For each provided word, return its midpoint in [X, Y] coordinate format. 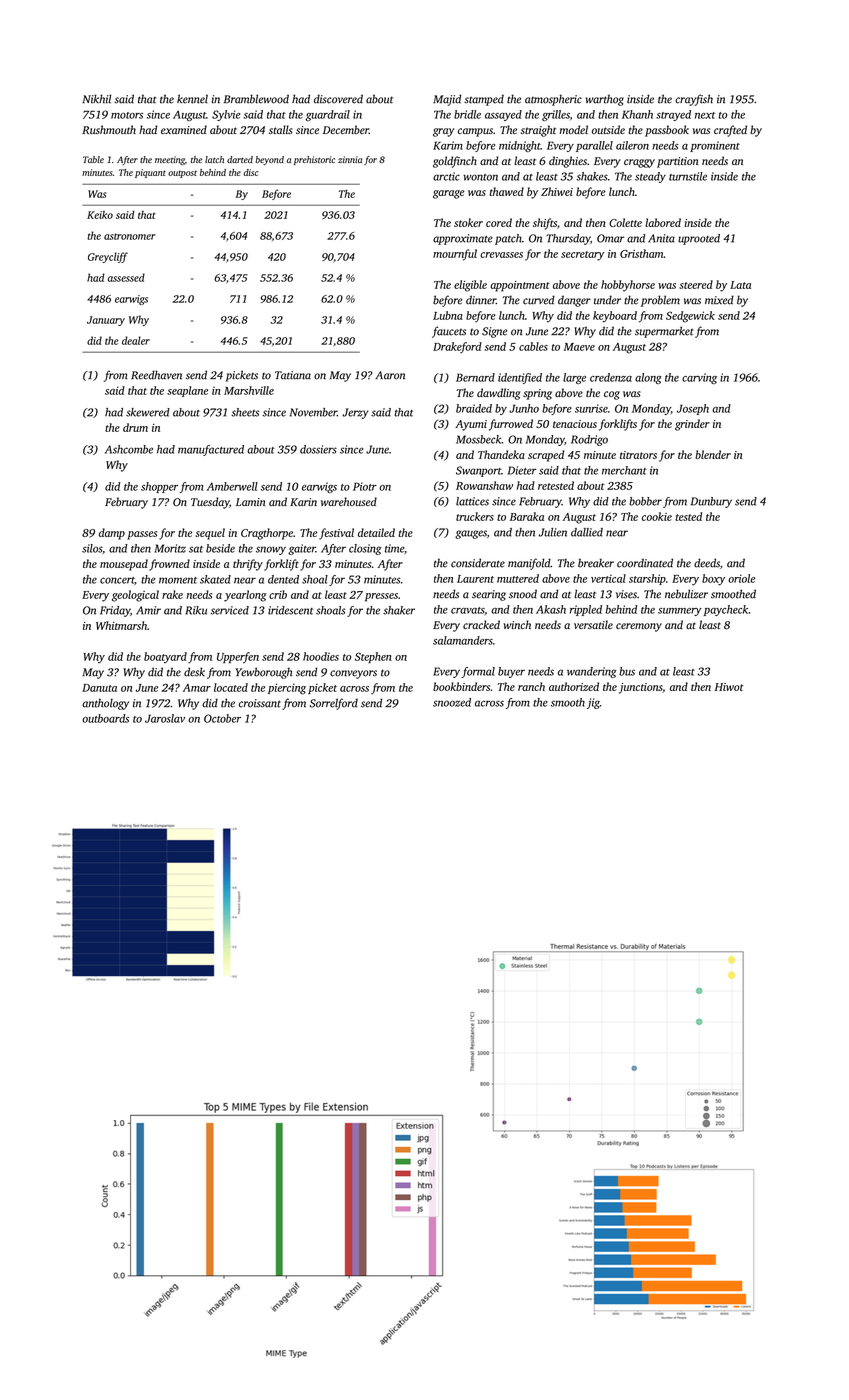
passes [142, 535]
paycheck [726, 610]
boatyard [165, 657]
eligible [470, 286]
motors [127, 115]
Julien [553, 532]
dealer [136, 340]
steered [696, 284]
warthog [605, 100]
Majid [447, 100]
